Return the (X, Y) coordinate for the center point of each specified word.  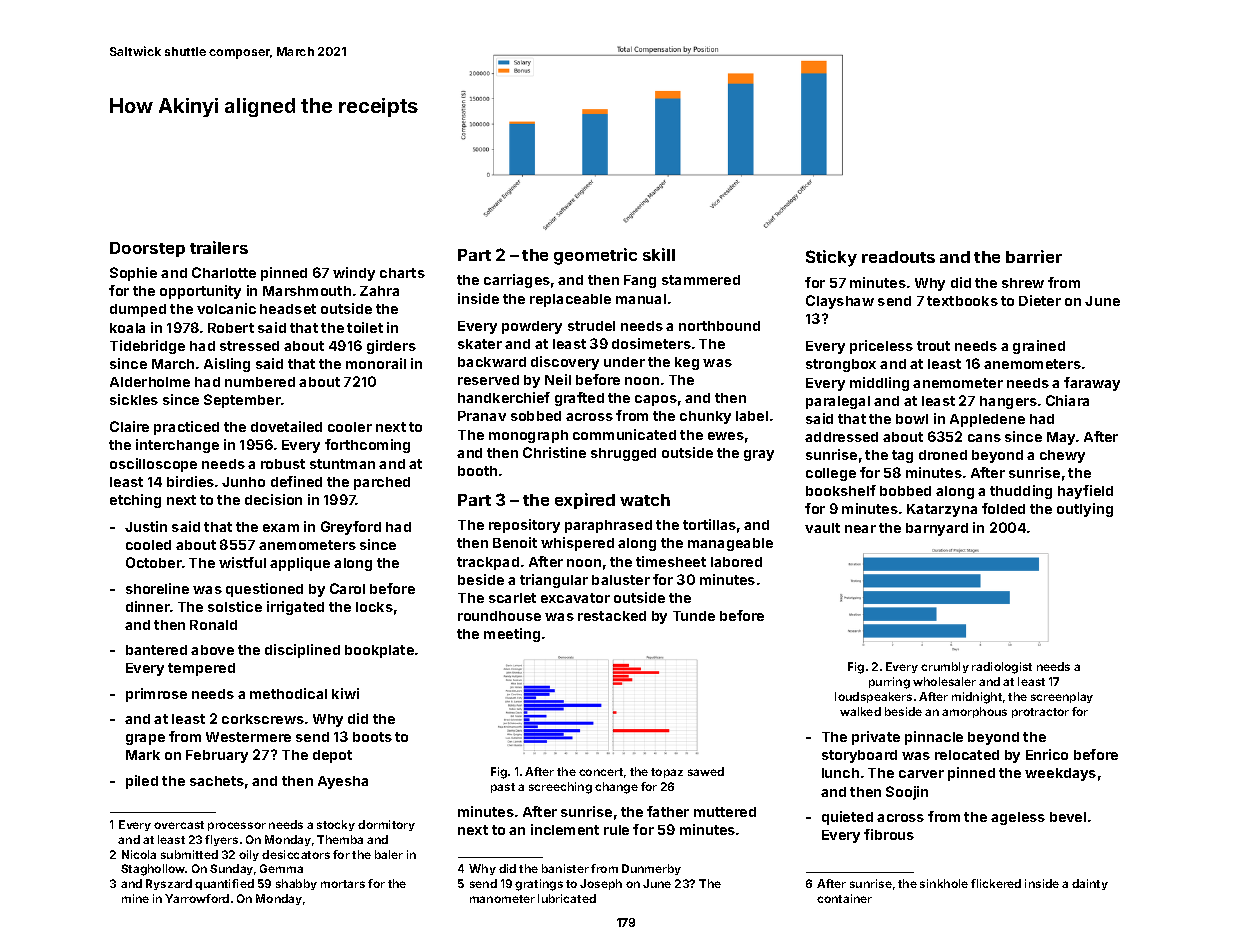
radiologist (1002, 668)
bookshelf (841, 490)
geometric (595, 256)
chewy (1062, 456)
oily (249, 855)
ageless (1018, 818)
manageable (730, 544)
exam (281, 528)
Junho (243, 482)
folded (1003, 508)
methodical (288, 693)
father (668, 811)
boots (372, 737)
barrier (1034, 256)
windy (354, 274)
